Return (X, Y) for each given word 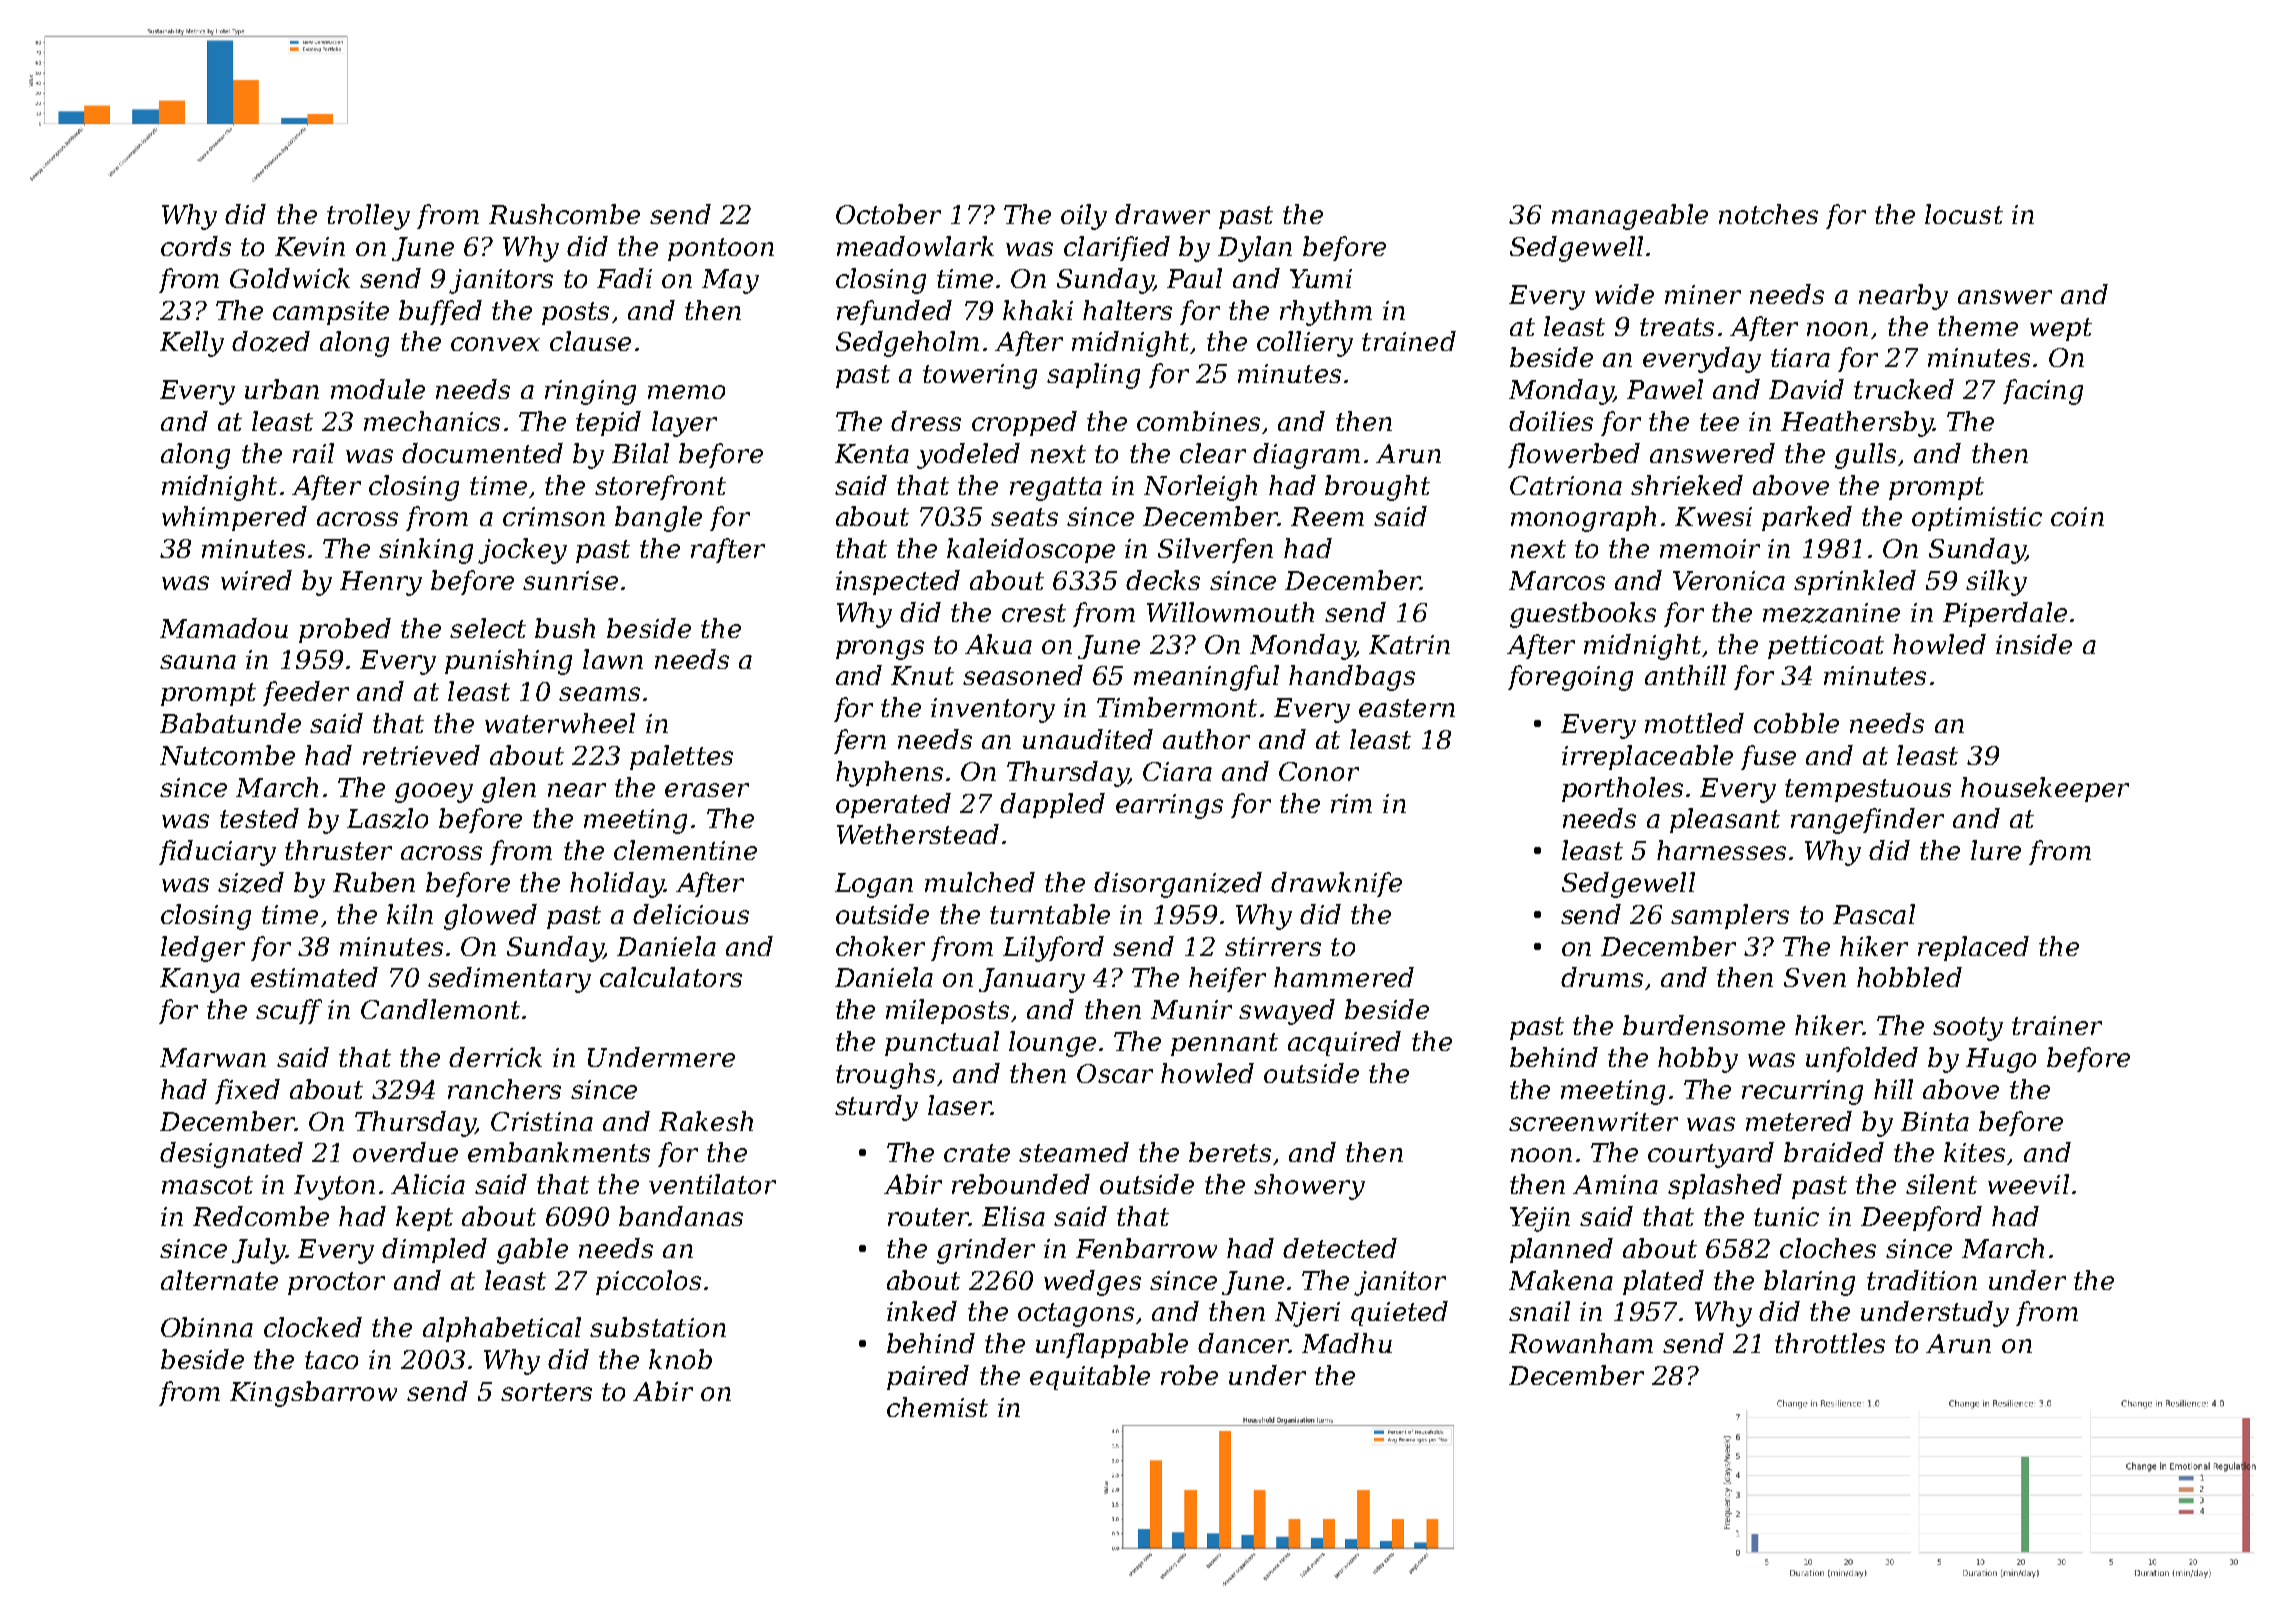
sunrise (570, 580)
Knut (922, 675)
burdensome (1704, 1025)
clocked (313, 1327)
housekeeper (2045, 789)
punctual (942, 1043)
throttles (1830, 1343)
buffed (440, 312)
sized (251, 882)
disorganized (1178, 885)
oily (1084, 217)
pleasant (1725, 820)
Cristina (542, 1121)
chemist (937, 1407)
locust (1964, 214)
